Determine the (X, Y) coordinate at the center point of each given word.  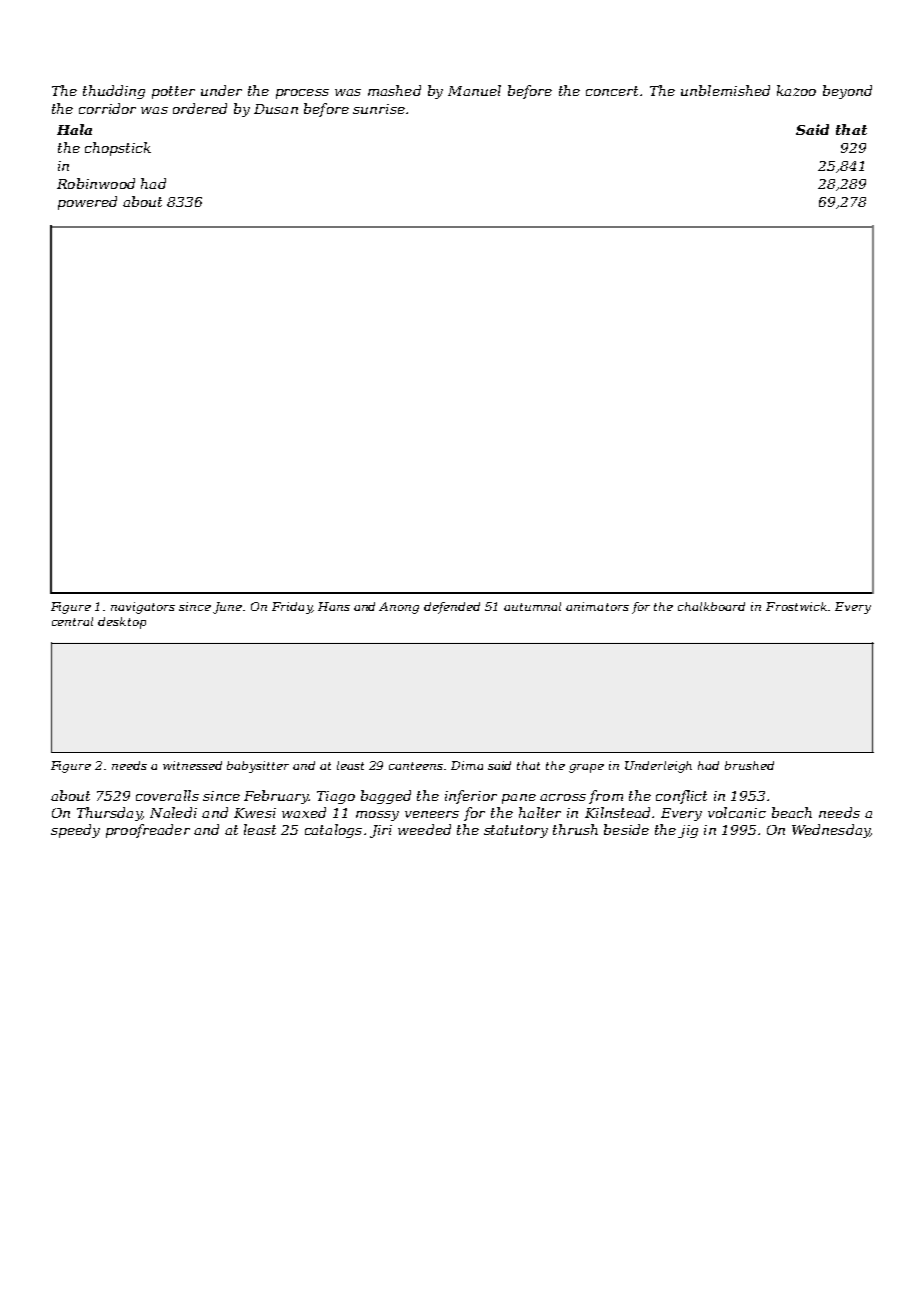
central (72, 621)
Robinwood (96, 183)
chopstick (118, 149)
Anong (399, 608)
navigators (143, 608)
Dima (467, 765)
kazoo (796, 90)
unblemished (725, 90)
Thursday (109, 814)
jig (688, 831)
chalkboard (711, 606)
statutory (516, 831)
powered (87, 203)
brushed (749, 765)
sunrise (379, 109)
